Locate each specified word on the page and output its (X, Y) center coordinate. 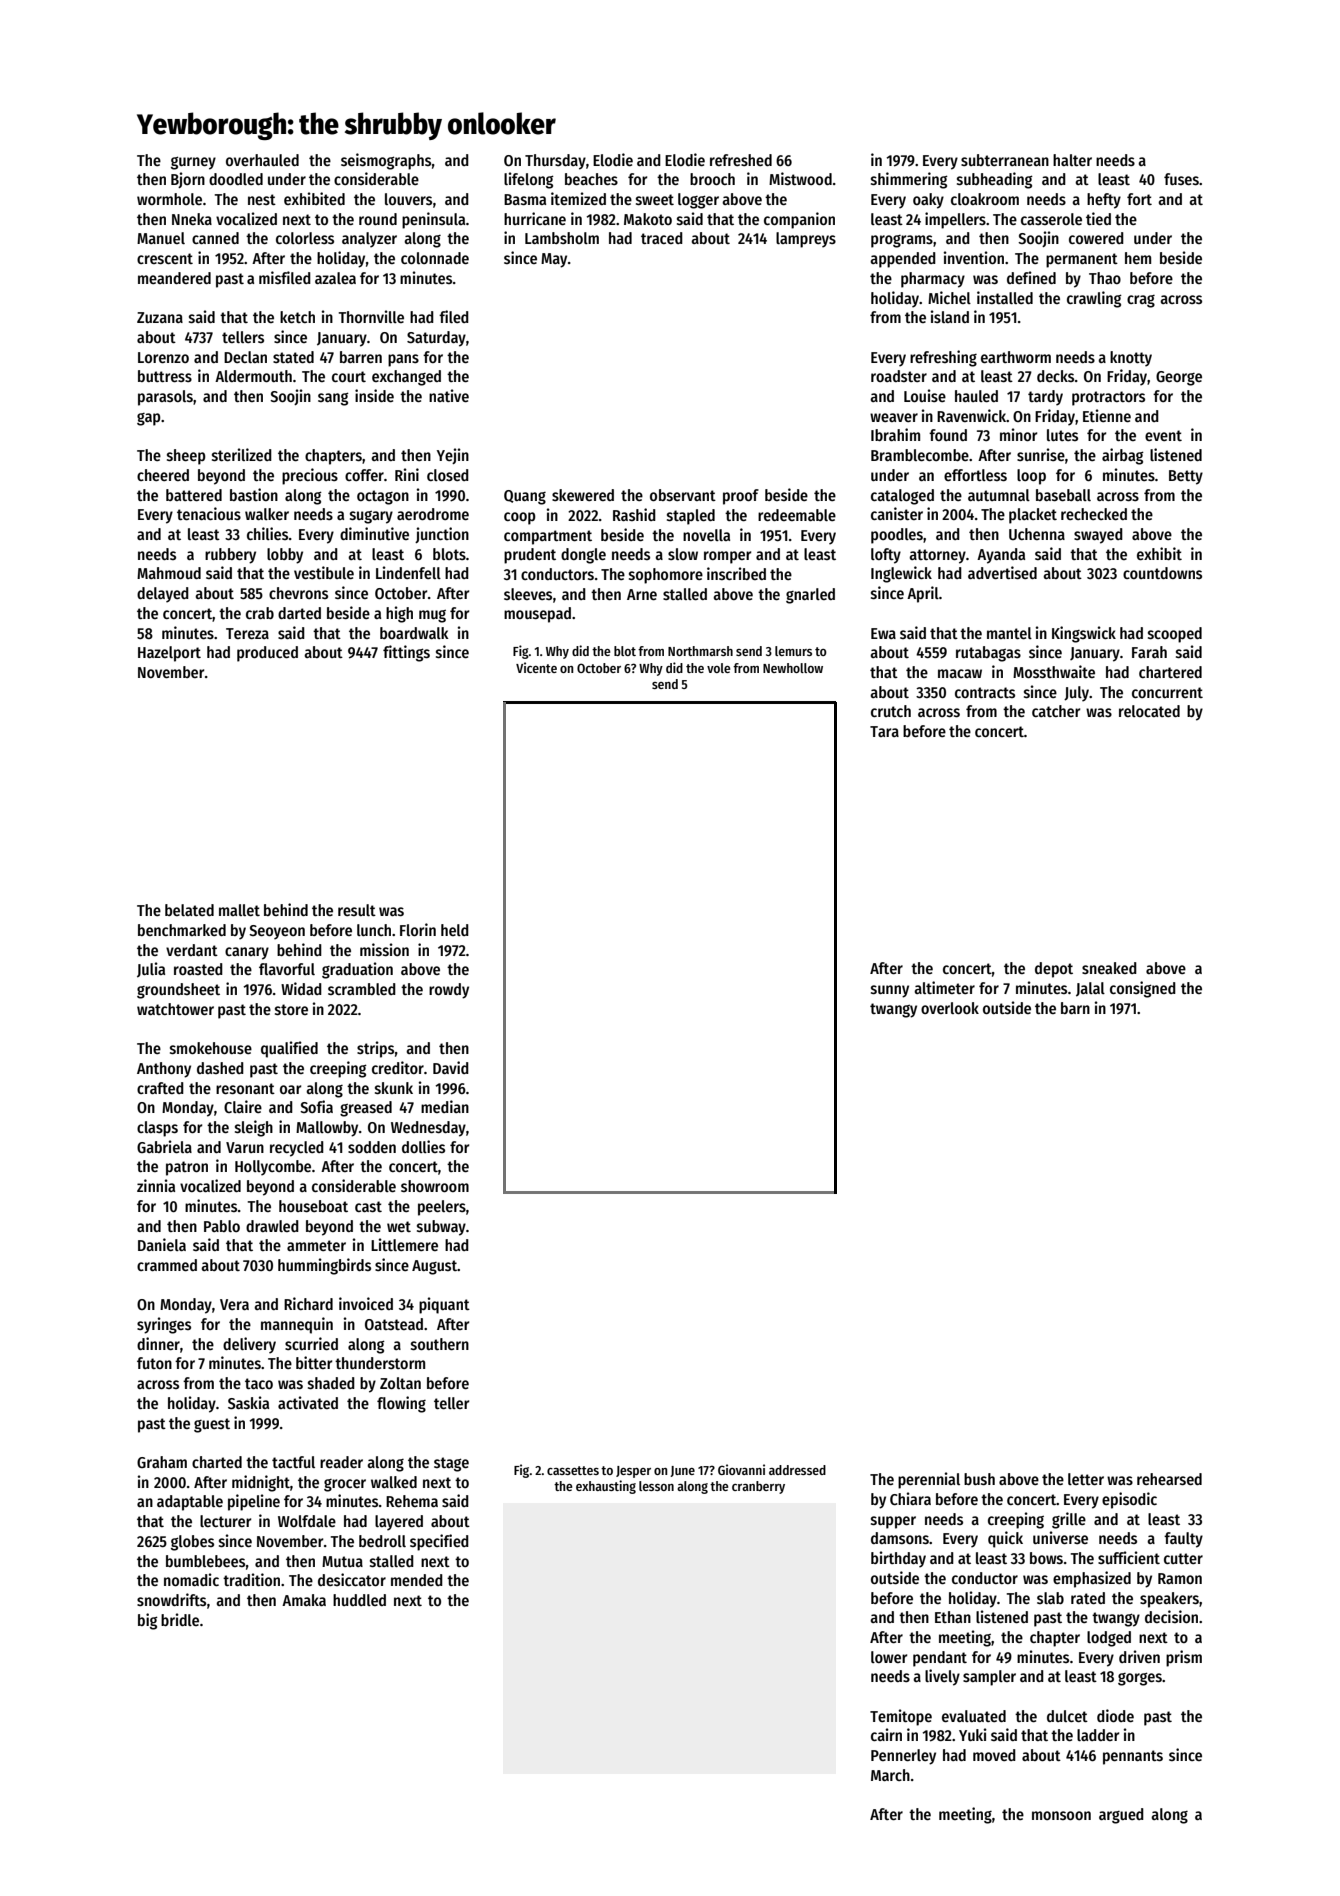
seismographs (386, 161)
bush (979, 1479)
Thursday (555, 162)
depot (1054, 970)
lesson (656, 1486)
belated (189, 910)
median (445, 1106)
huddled (359, 1600)
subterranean (1005, 160)
